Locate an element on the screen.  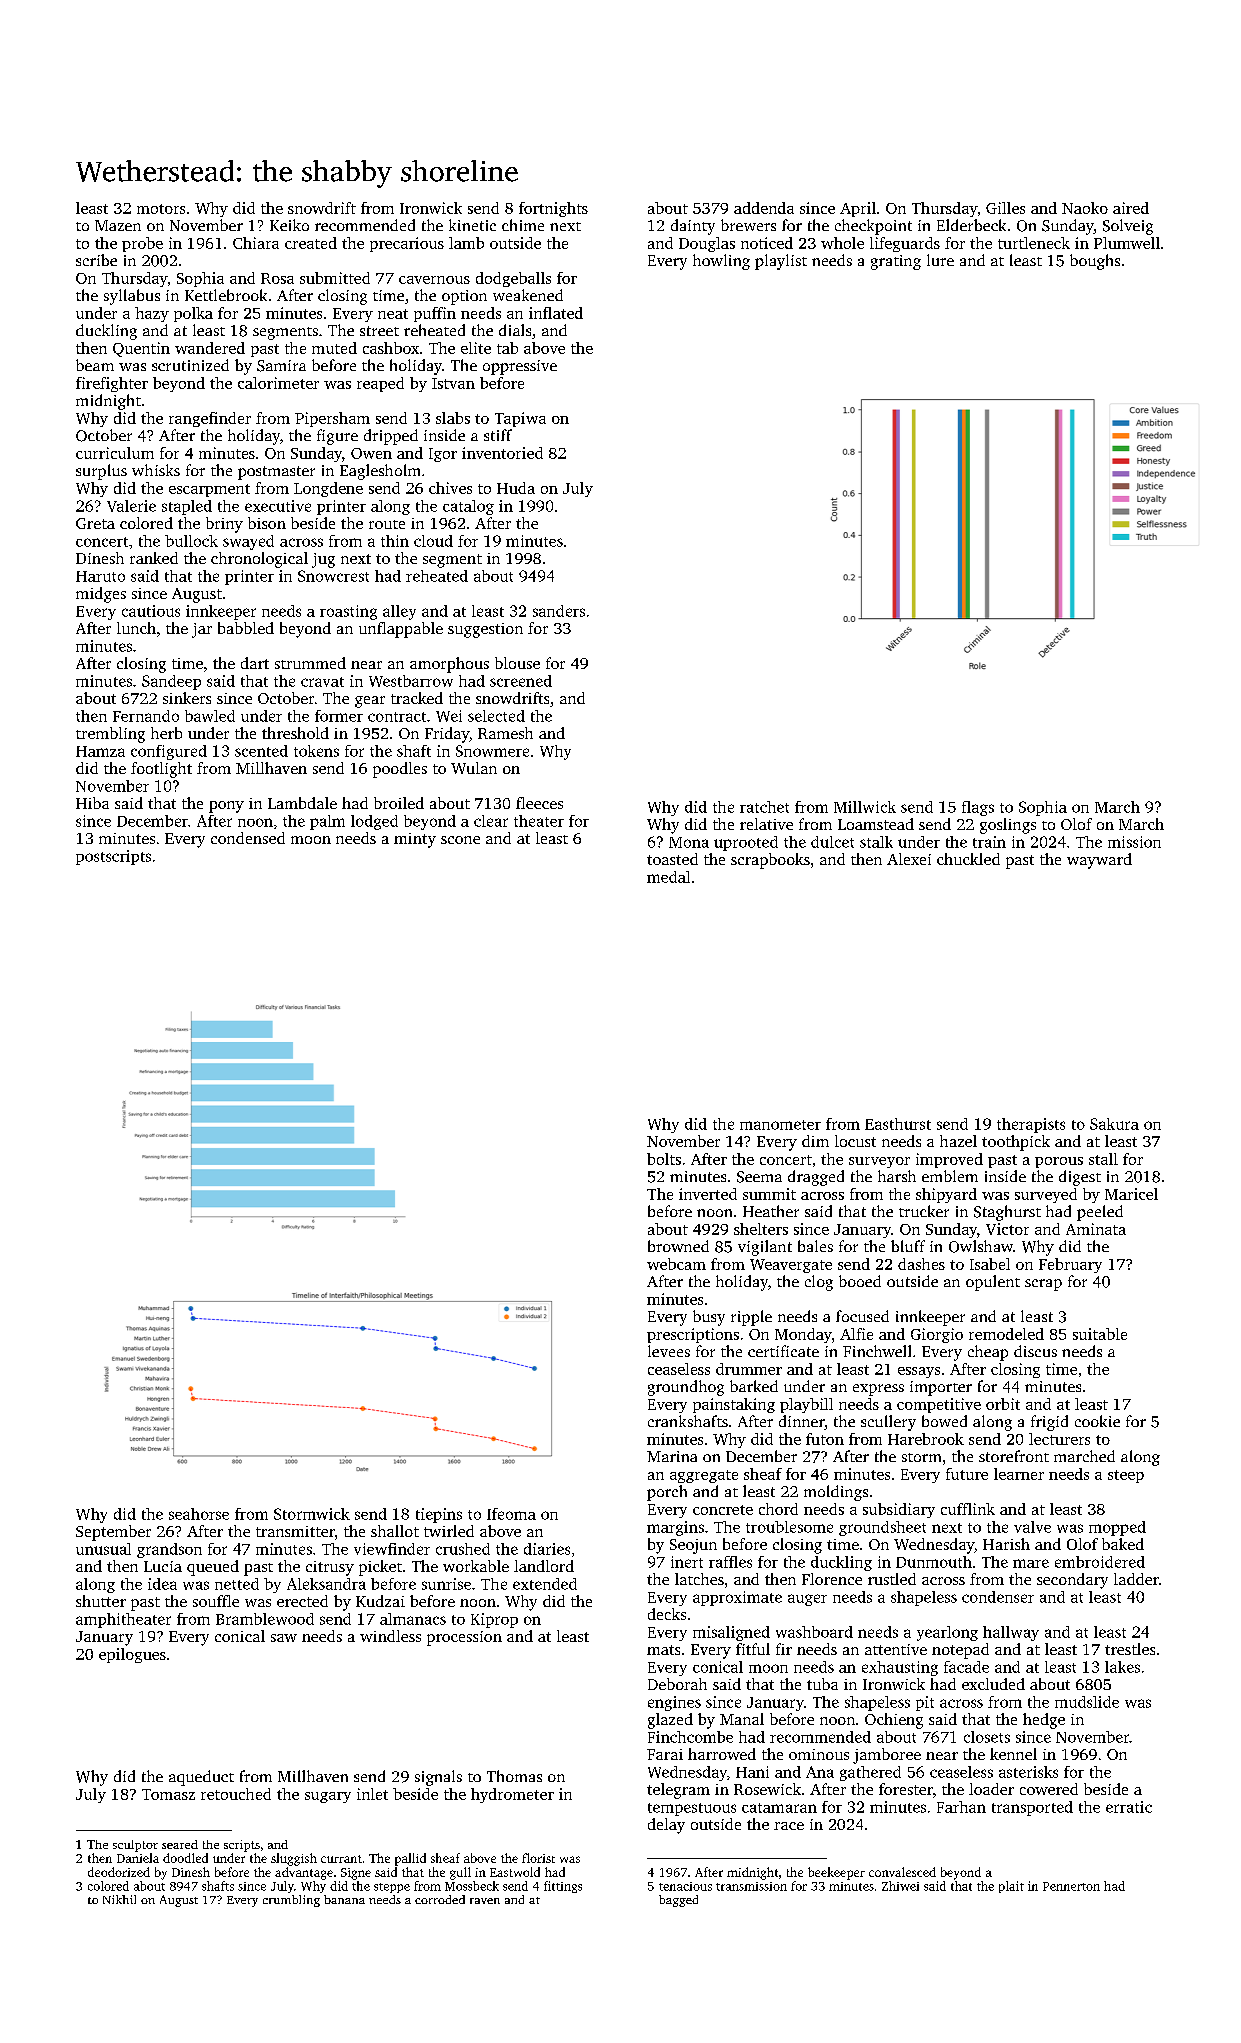
ratchet is located at coordinates (764, 807).
